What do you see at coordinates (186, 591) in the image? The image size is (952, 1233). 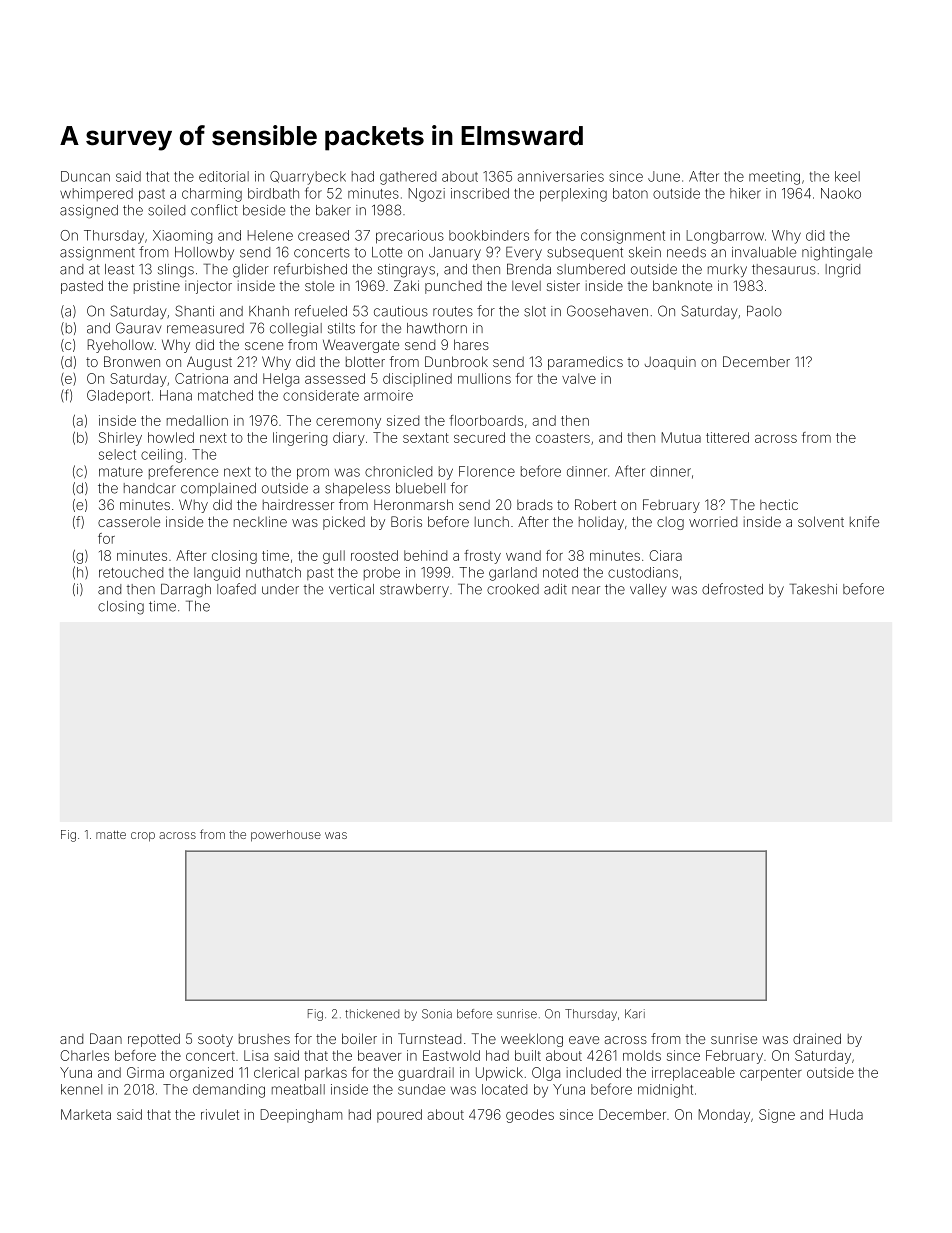 I see `Darragh` at bounding box center [186, 591].
